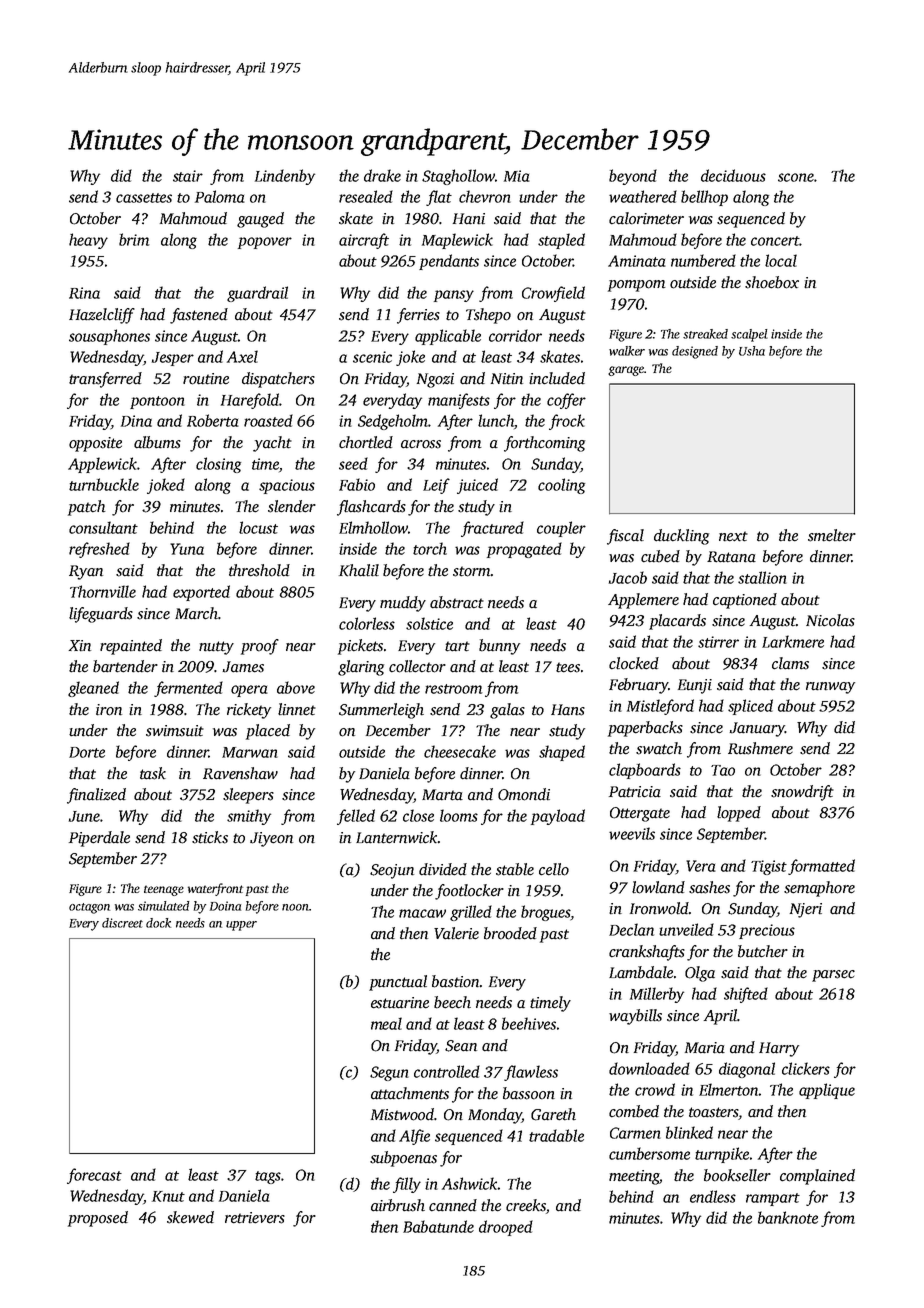 This page has width=924, height=1308. Describe the element at coordinates (144, 198) in the page. I see `cassettes` at that location.
